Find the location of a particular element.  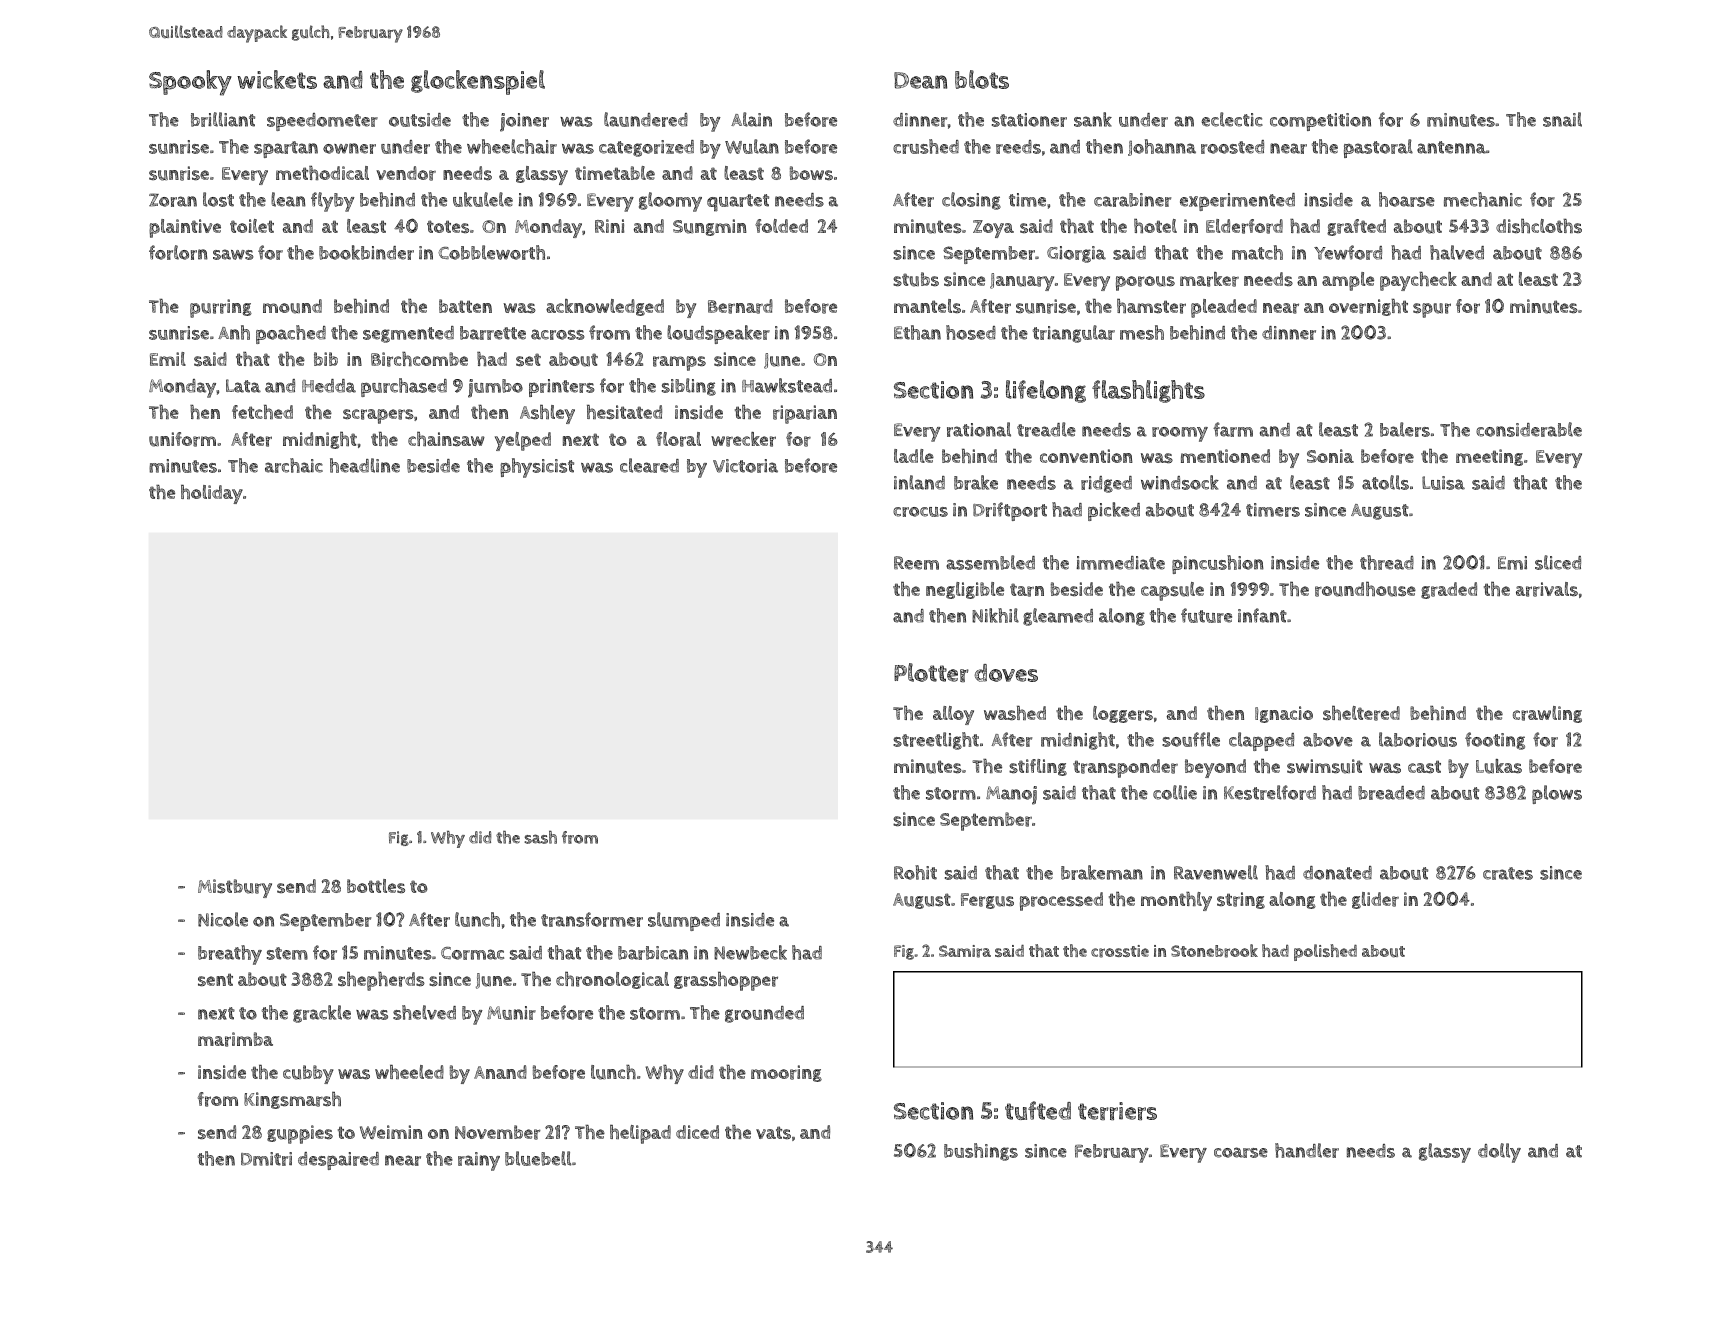

brilliant is located at coordinates (223, 119).
